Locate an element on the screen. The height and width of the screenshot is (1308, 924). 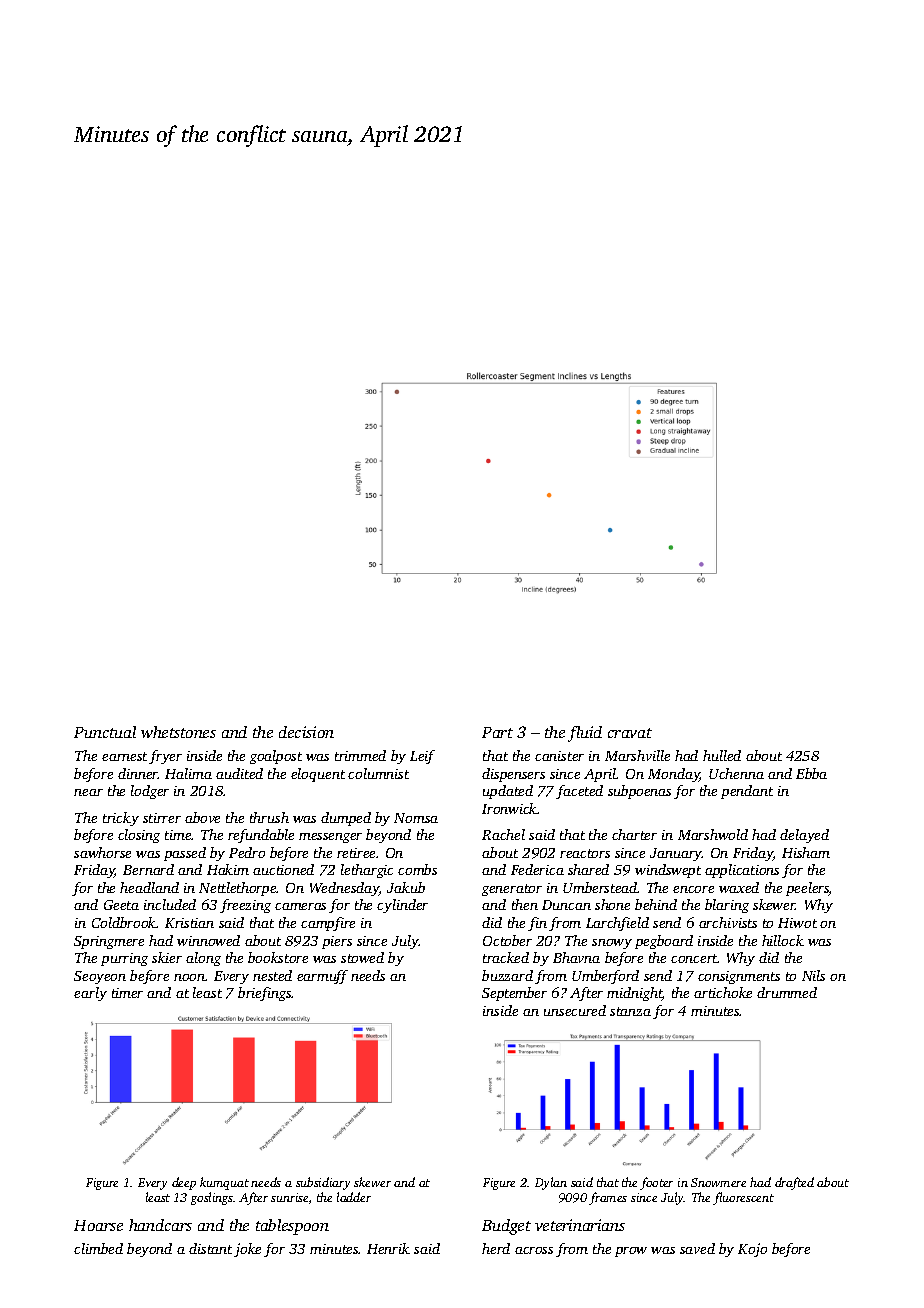
Dylan is located at coordinates (551, 1183).
